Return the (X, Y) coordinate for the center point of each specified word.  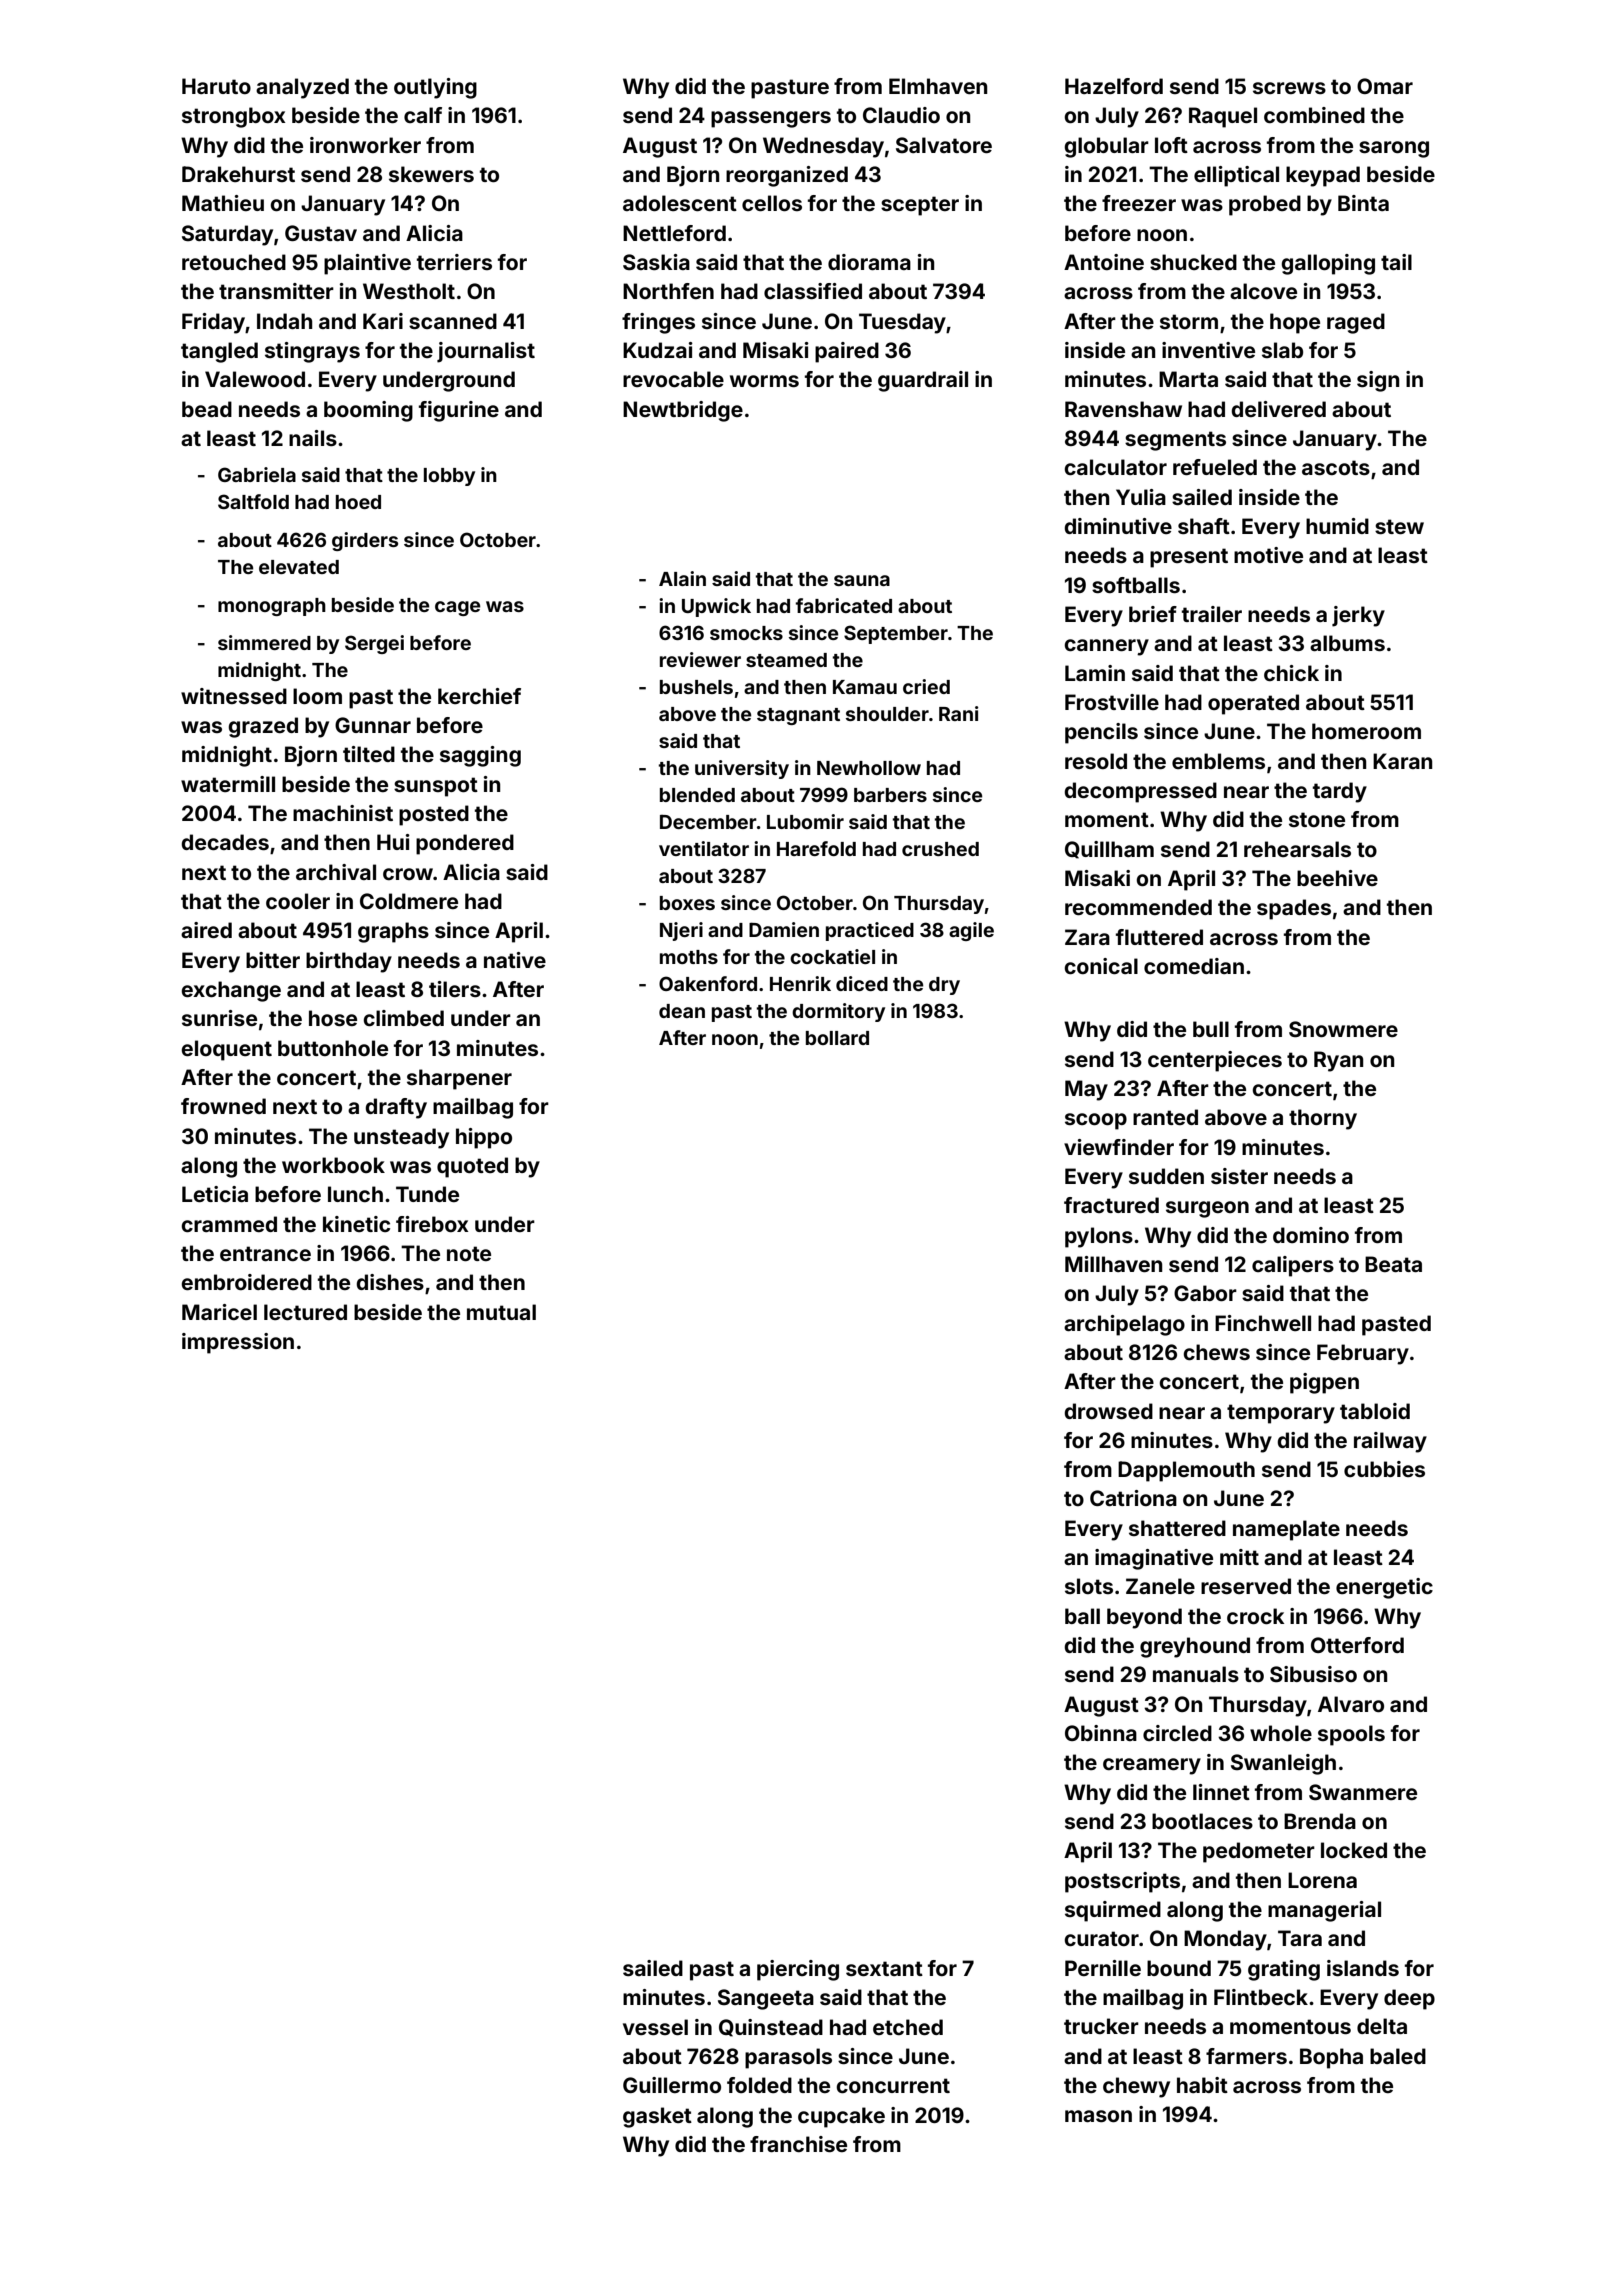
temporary (1281, 1414)
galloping (1328, 264)
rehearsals (1297, 849)
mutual (501, 1312)
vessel (655, 2027)
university (742, 769)
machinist (343, 813)
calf (423, 115)
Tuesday (902, 323)
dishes (390, 1282)
